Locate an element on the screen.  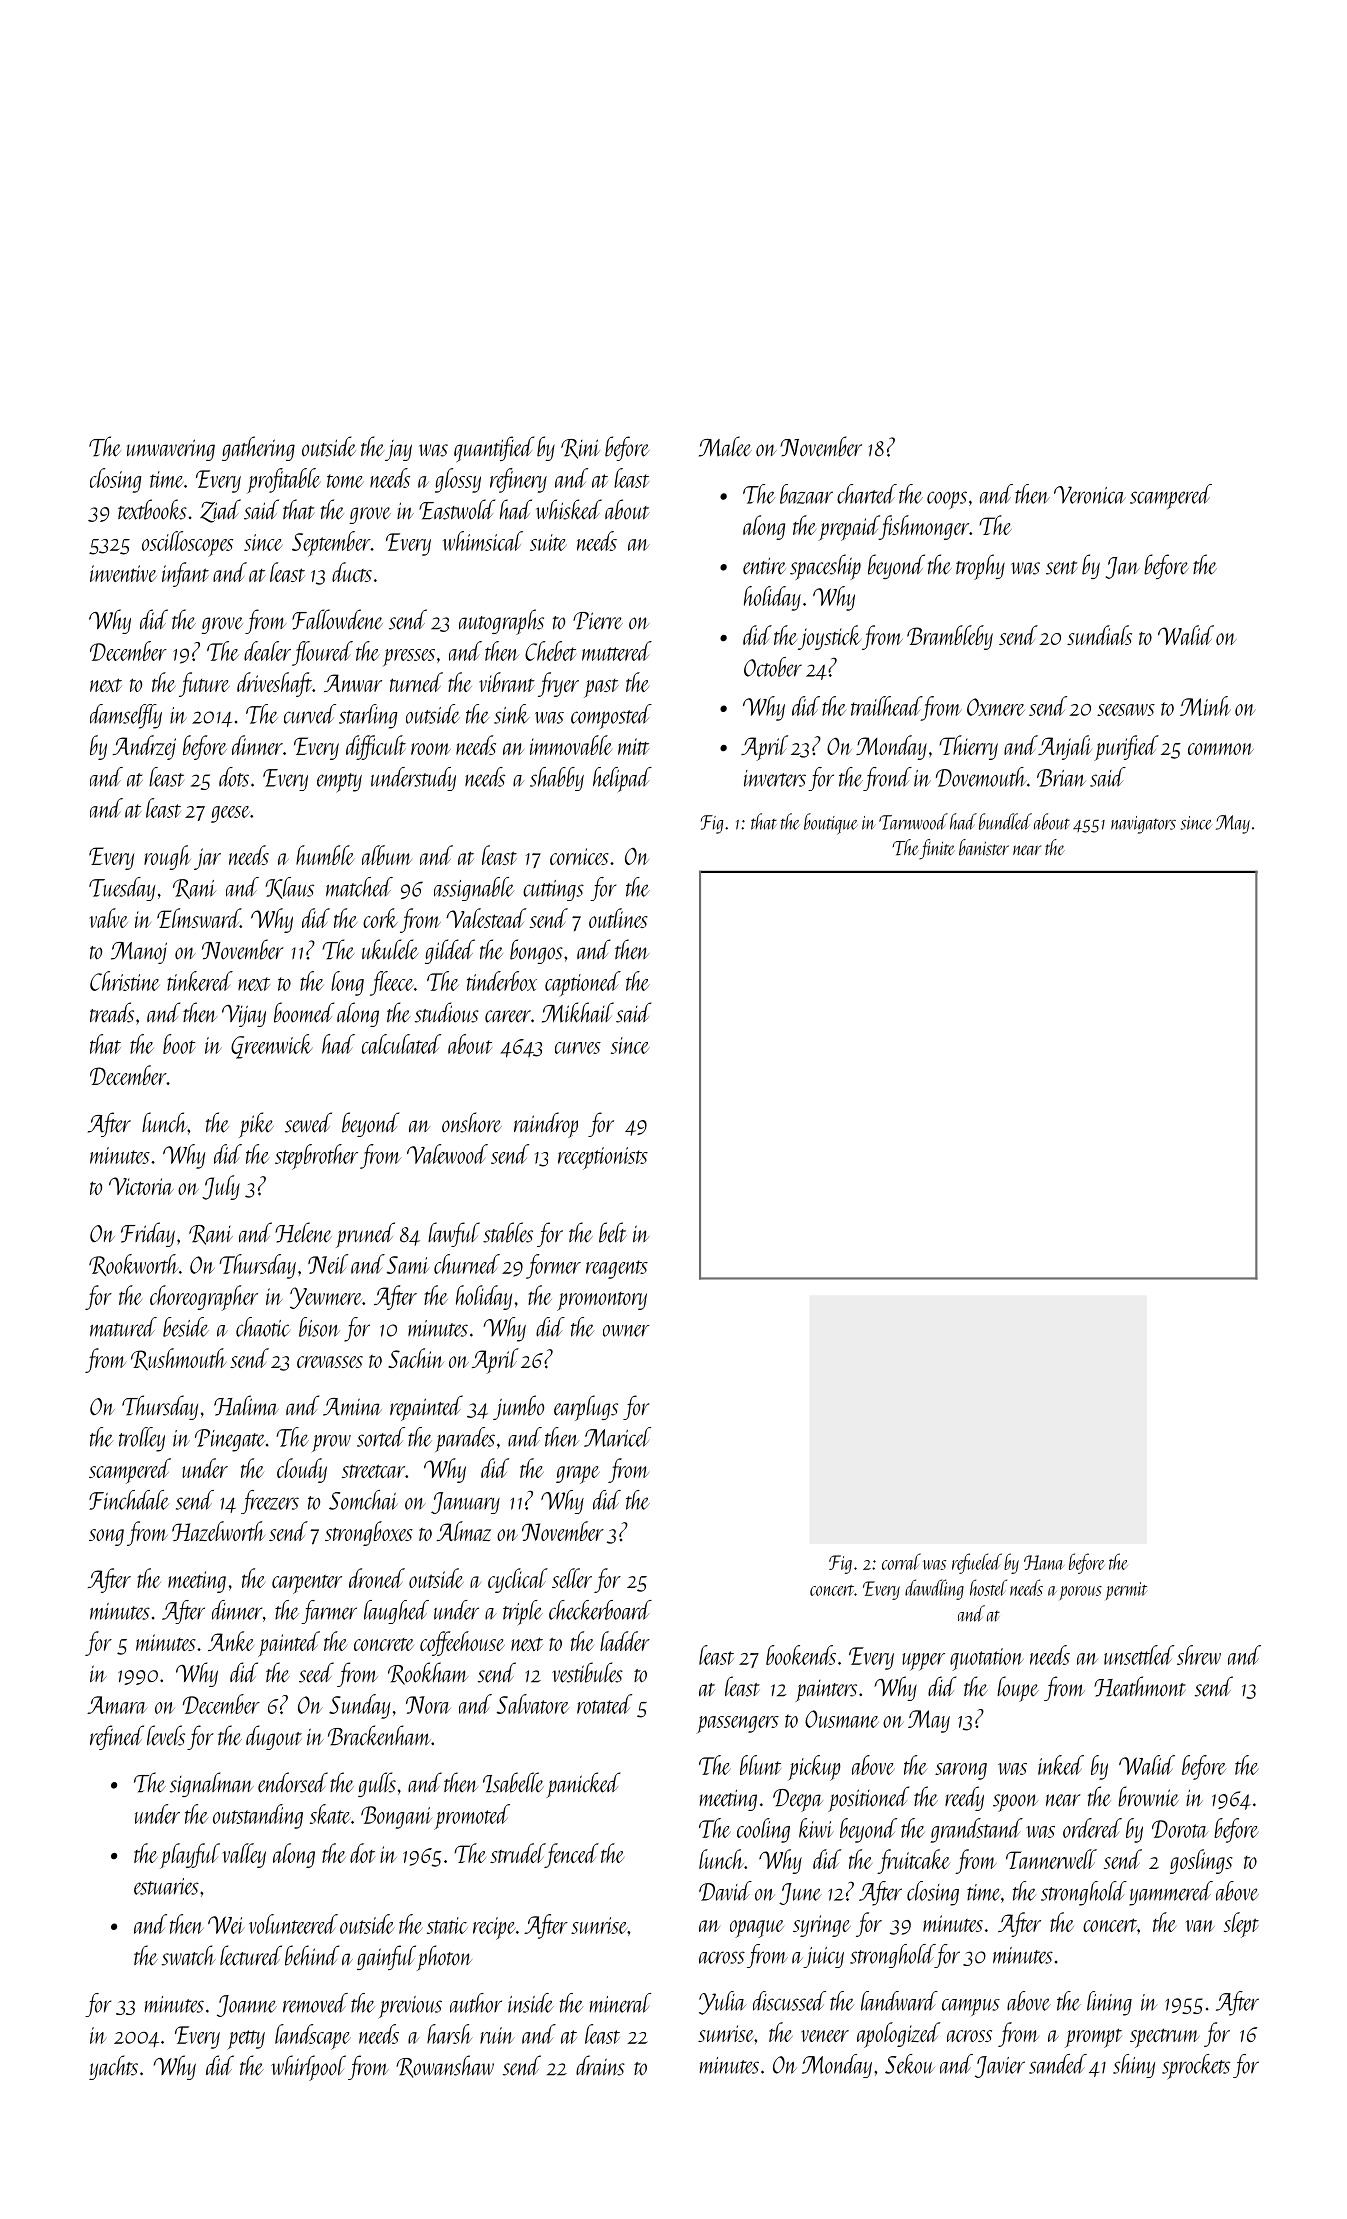
shrew is located at coordinates (1199, 1655).
